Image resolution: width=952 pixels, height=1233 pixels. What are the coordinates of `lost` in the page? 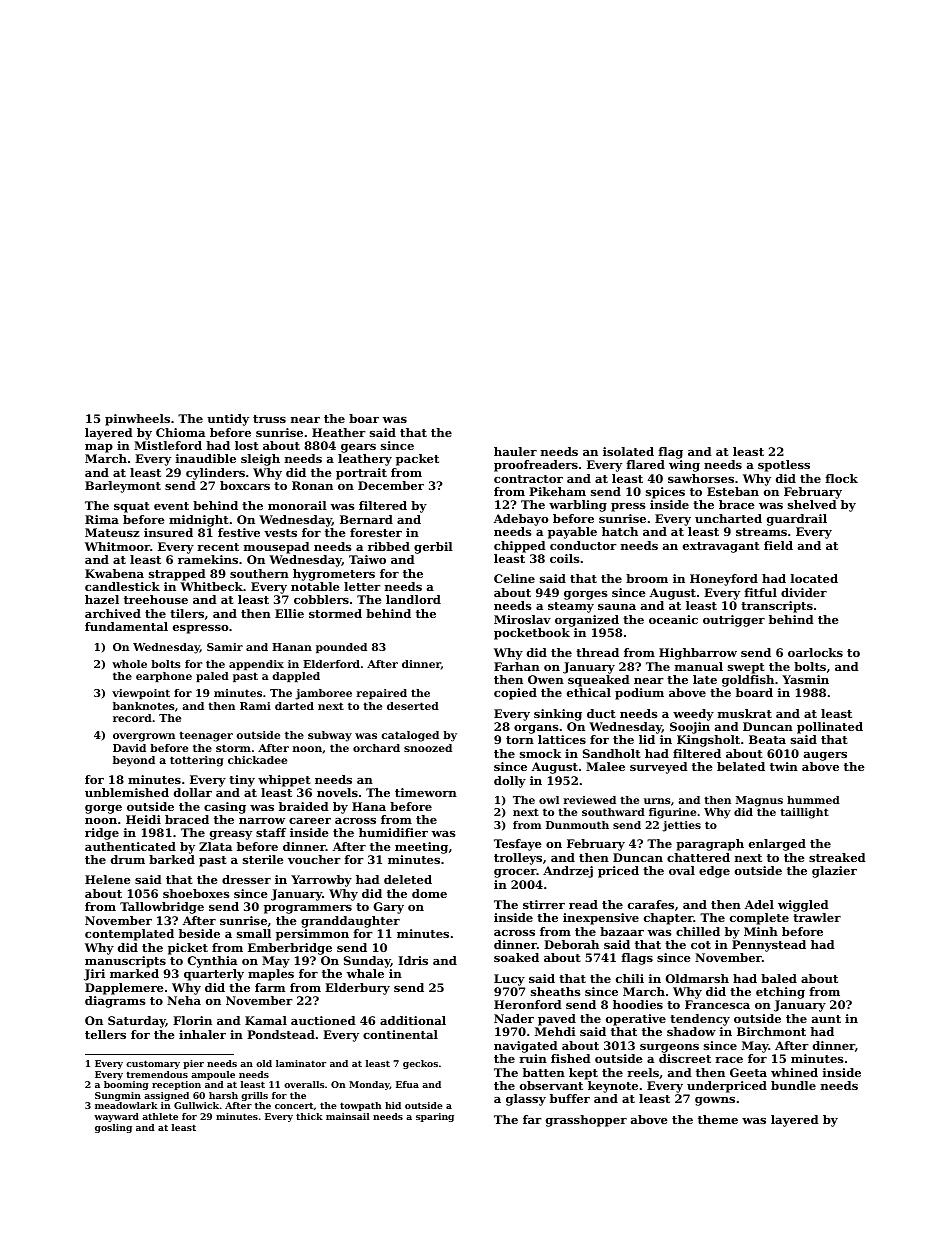 It's located at (247, 445).
